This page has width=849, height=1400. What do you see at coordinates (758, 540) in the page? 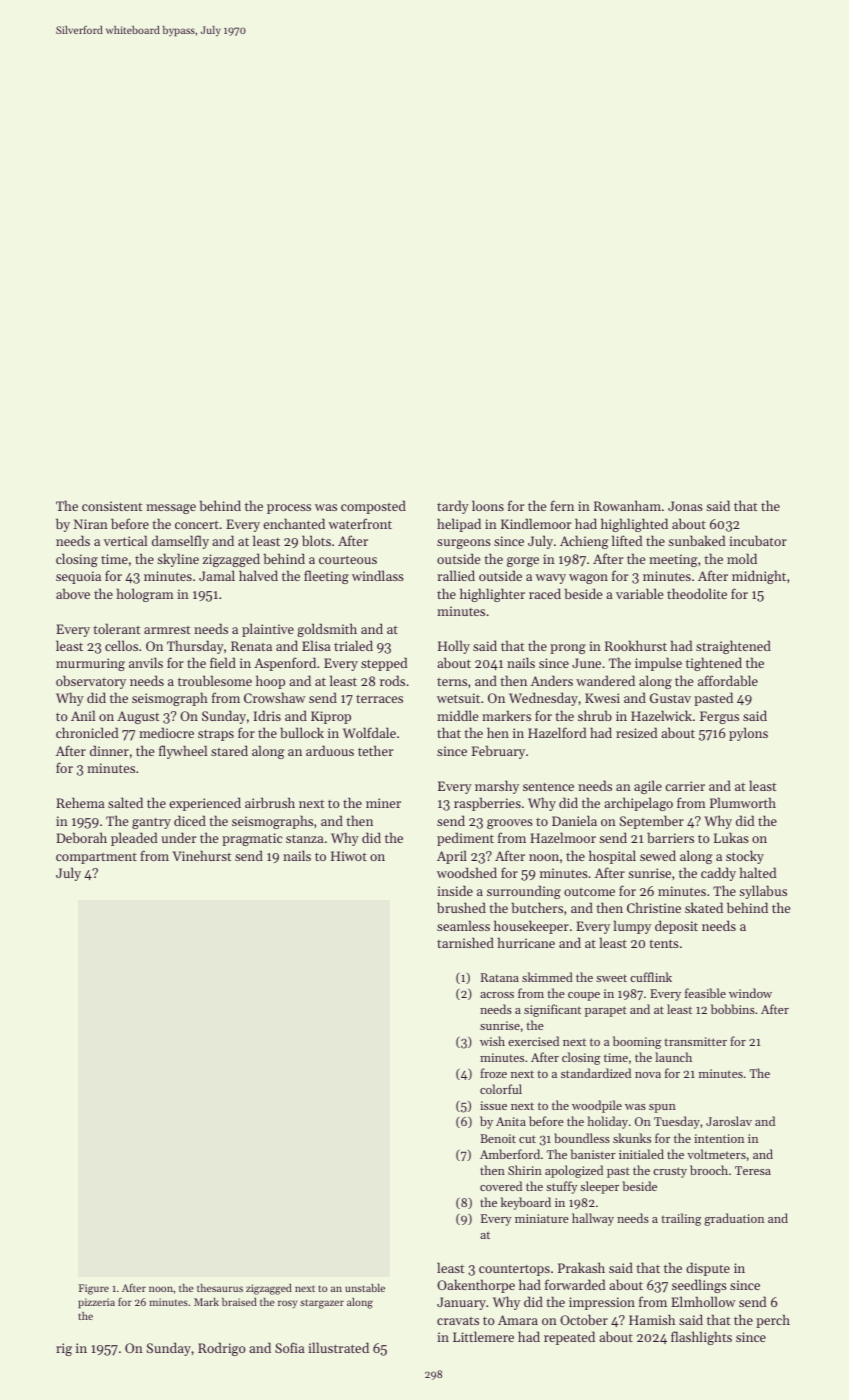
I see `incubator` at bounding box center [758, 540].
